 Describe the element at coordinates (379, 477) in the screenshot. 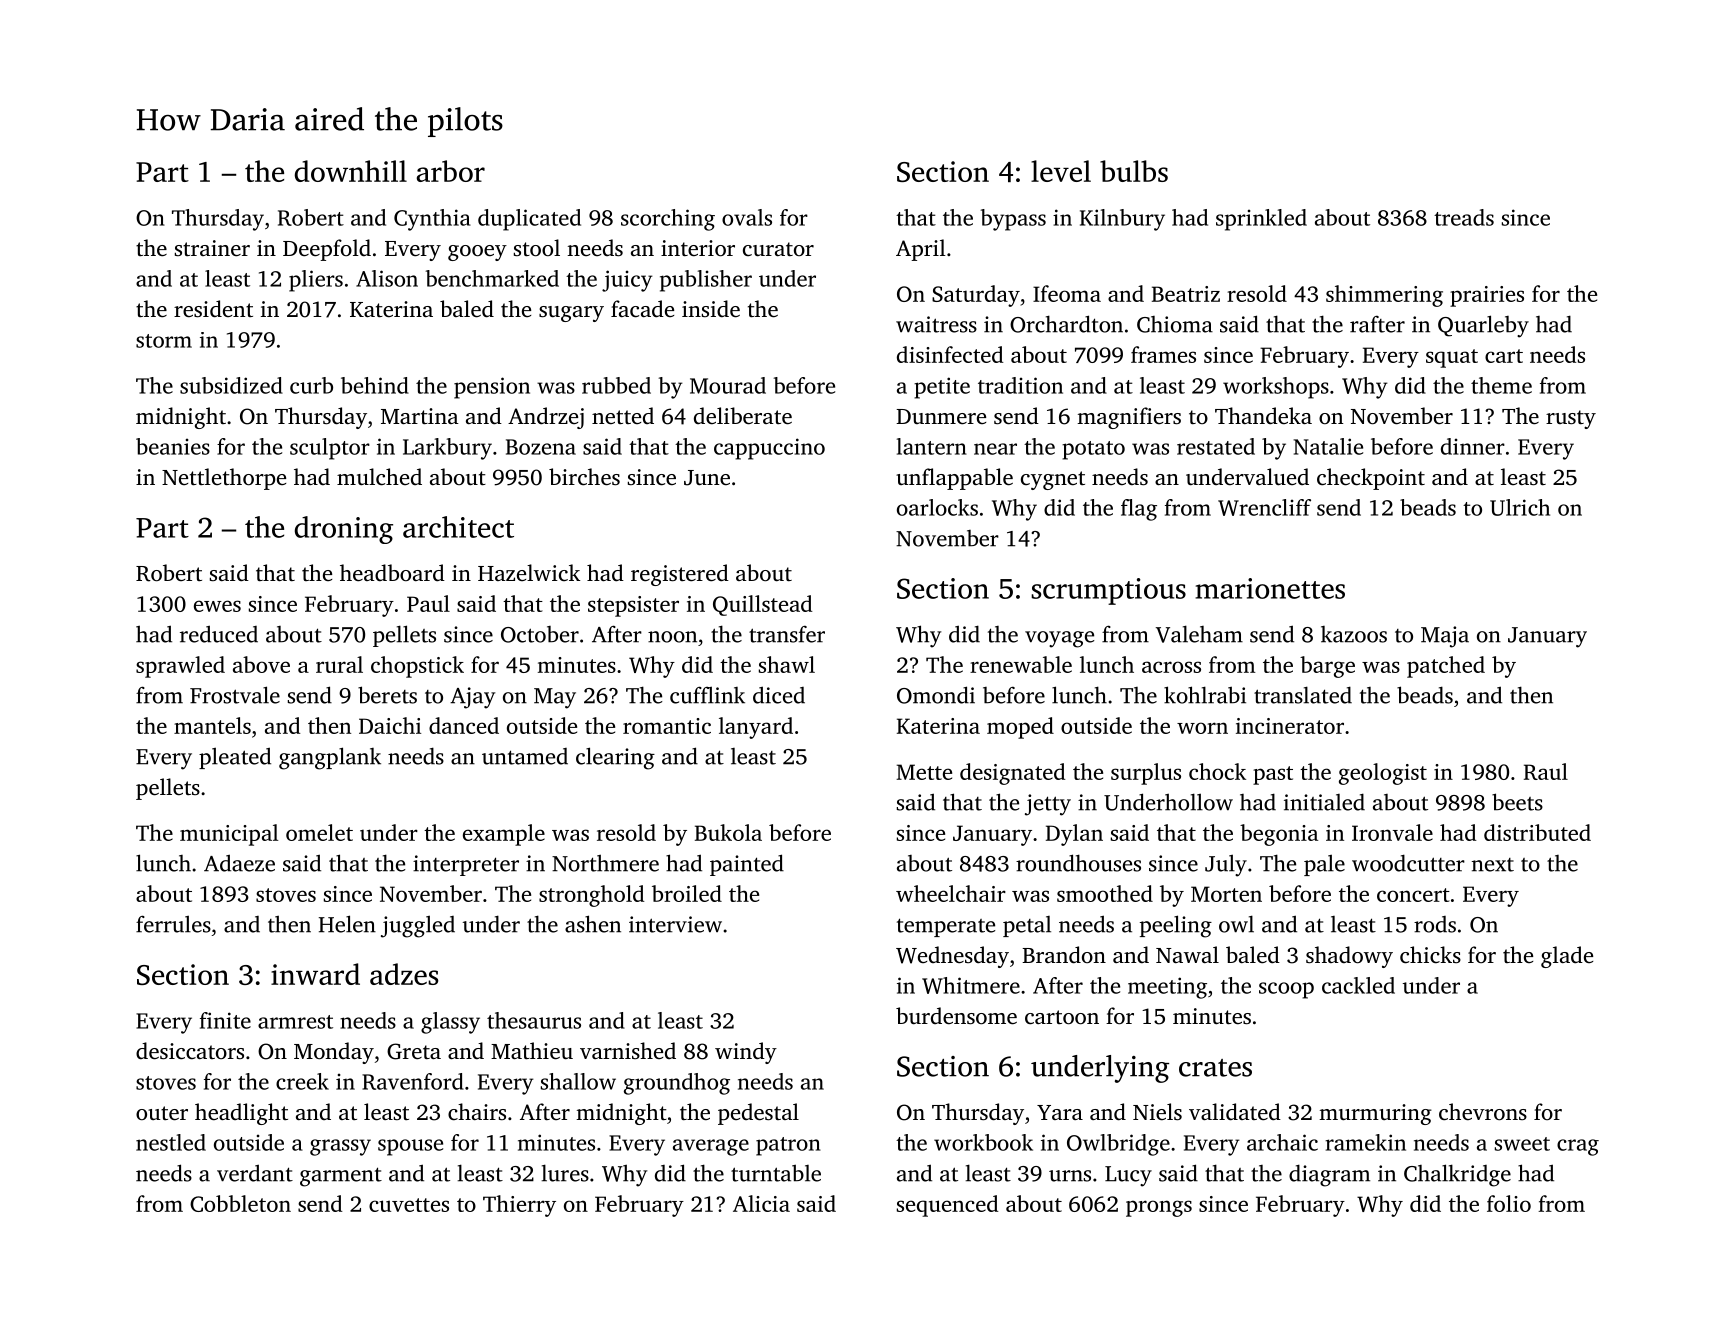

I see `mulched` at that location.
